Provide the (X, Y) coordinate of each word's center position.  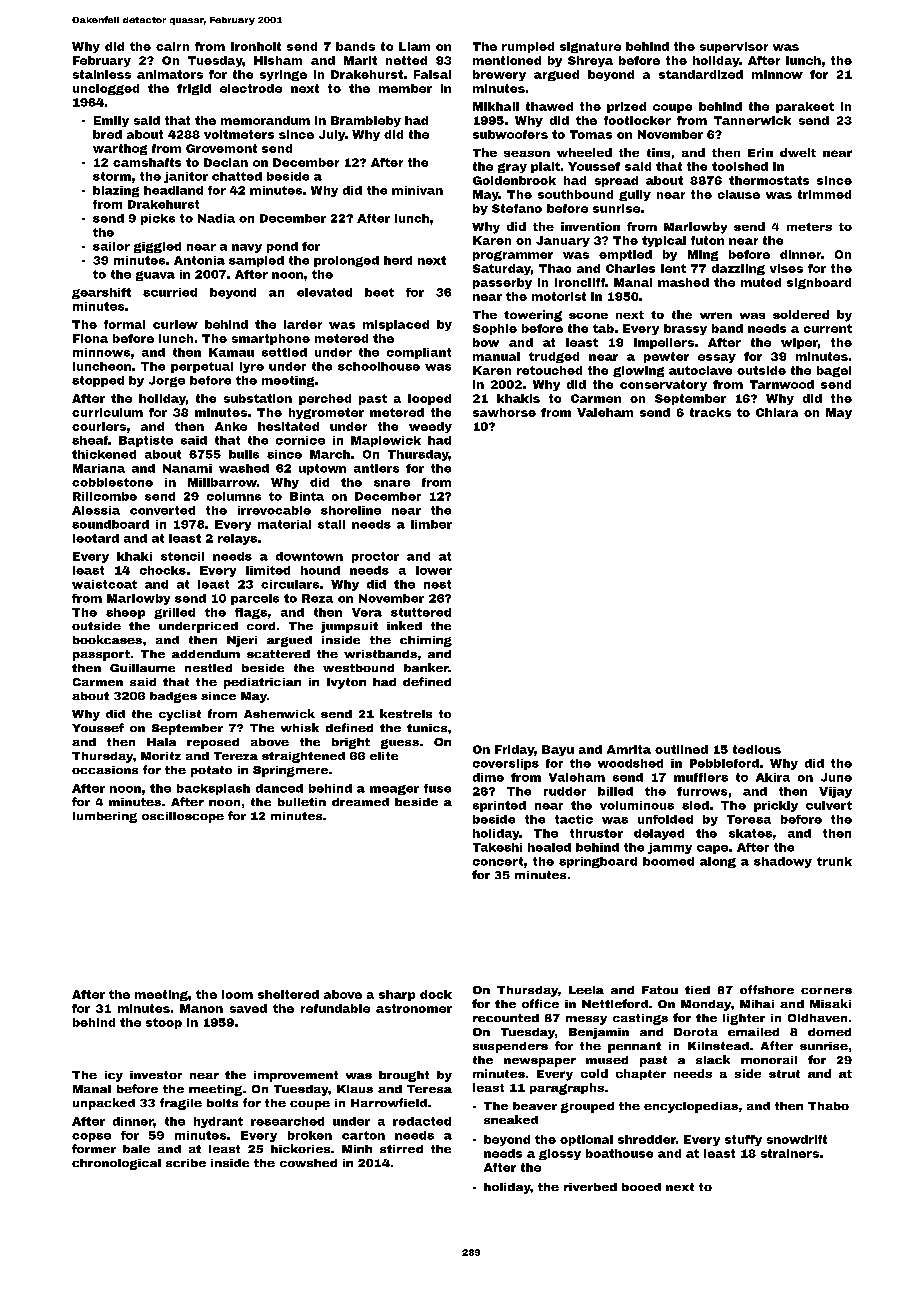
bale (136, 1149)
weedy (430, 427)
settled (284, 352)
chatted (237, 176)
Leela (586, 990)
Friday (514, 750)
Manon (201, 1008)
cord (261, 626)
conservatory (663, 385)
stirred (401, 1149)
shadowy (783, 862)
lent (673, 268)
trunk (834, 861)
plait (545, 167)
